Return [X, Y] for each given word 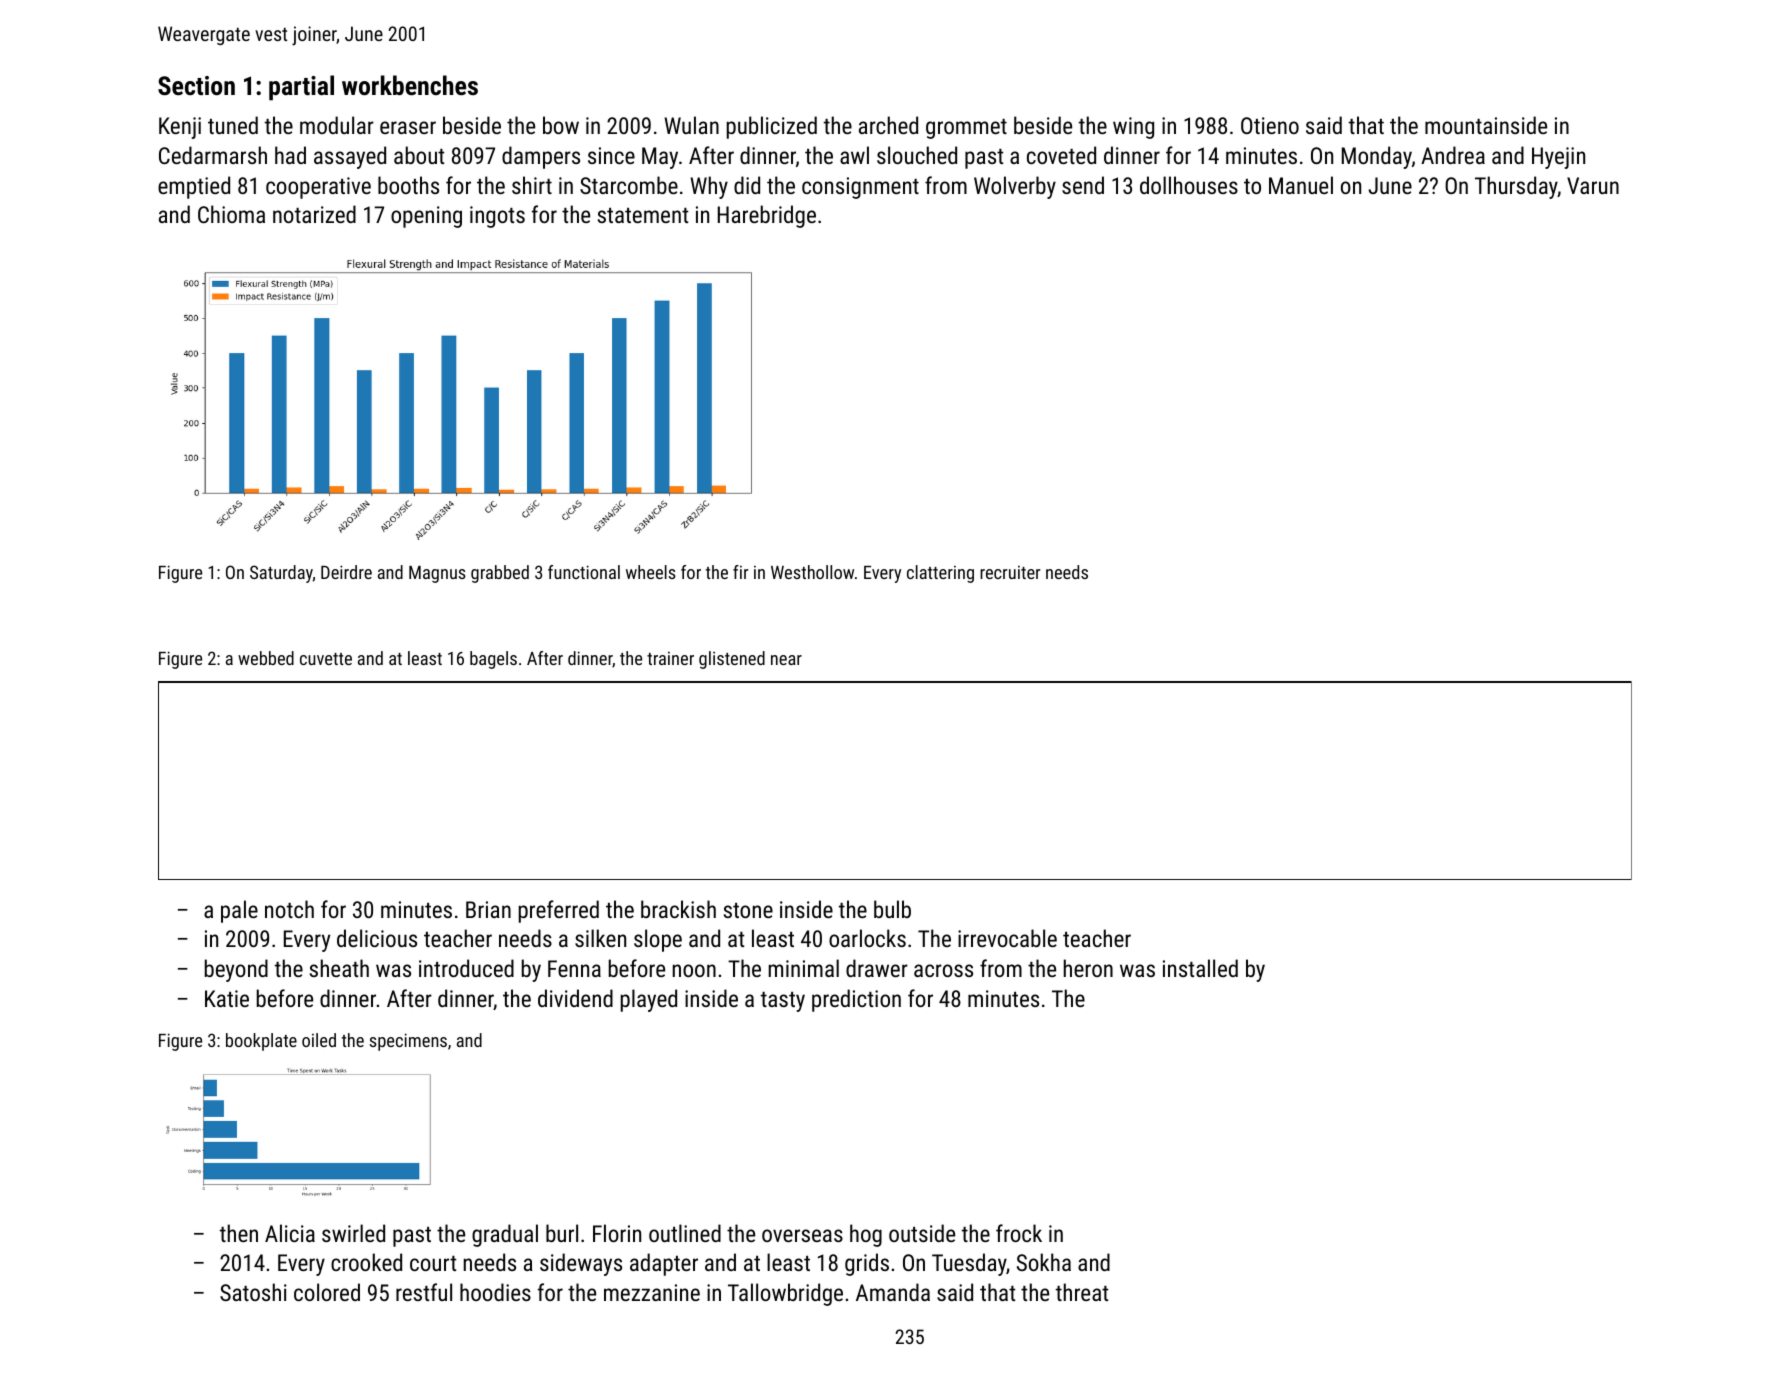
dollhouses [1189, 185]
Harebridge [767, 216]
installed [1200, 968]
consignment [860, 188]
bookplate [261, 1042]
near [786, 660]
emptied [194, 187]
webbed [266, 658]
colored [327, 1292]
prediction [856, 1000]
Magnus [437, 574]
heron [1088, 968]
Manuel [1301, 185]
